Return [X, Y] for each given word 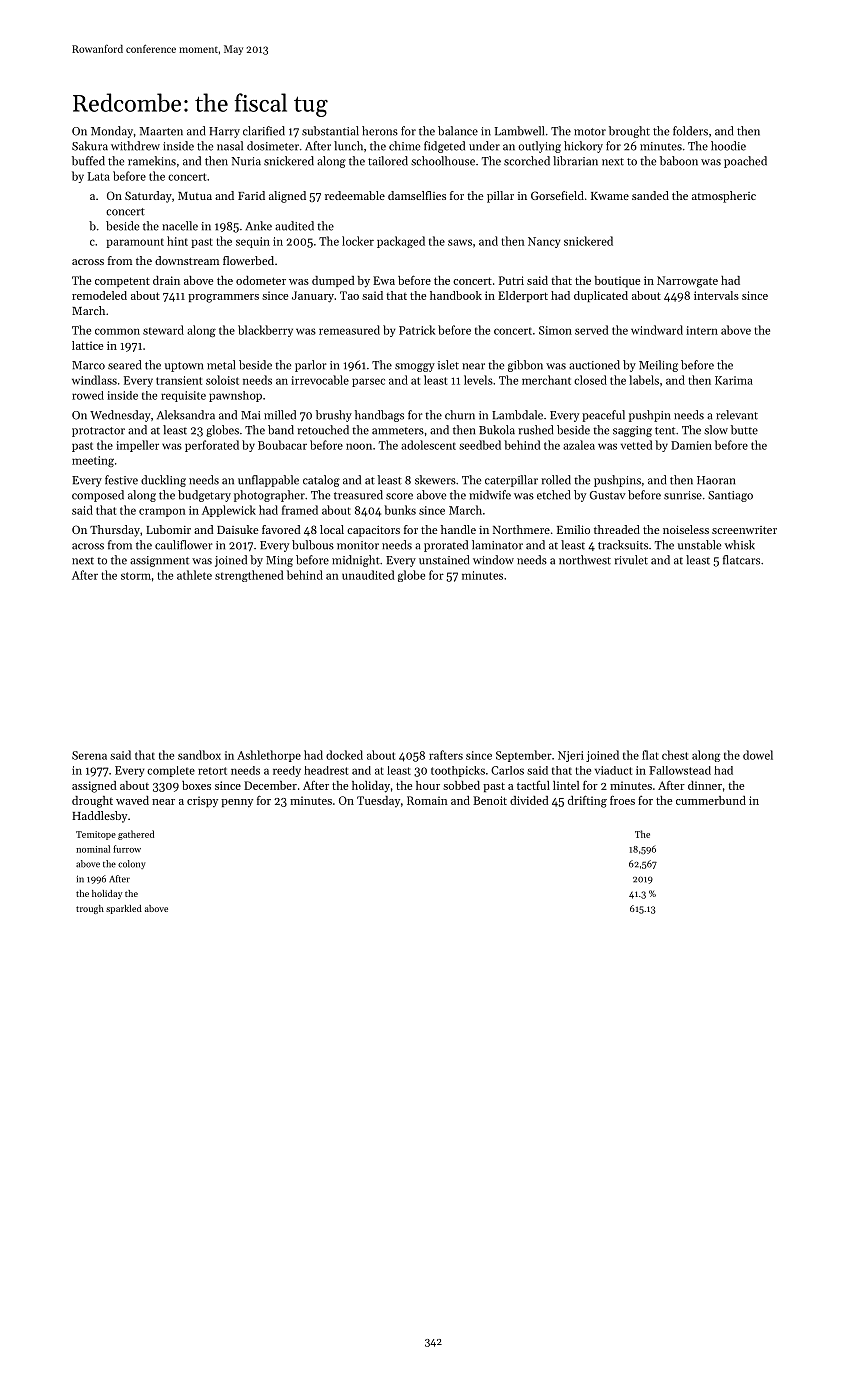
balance [458, 131]
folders [690, 131]
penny [237, 803]
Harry [224, 132]
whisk [740, 545]
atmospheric [724, 197]
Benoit [490, 800]
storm [136, 576]
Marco [88, 365]
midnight [356, 561]
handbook [456, 295]
